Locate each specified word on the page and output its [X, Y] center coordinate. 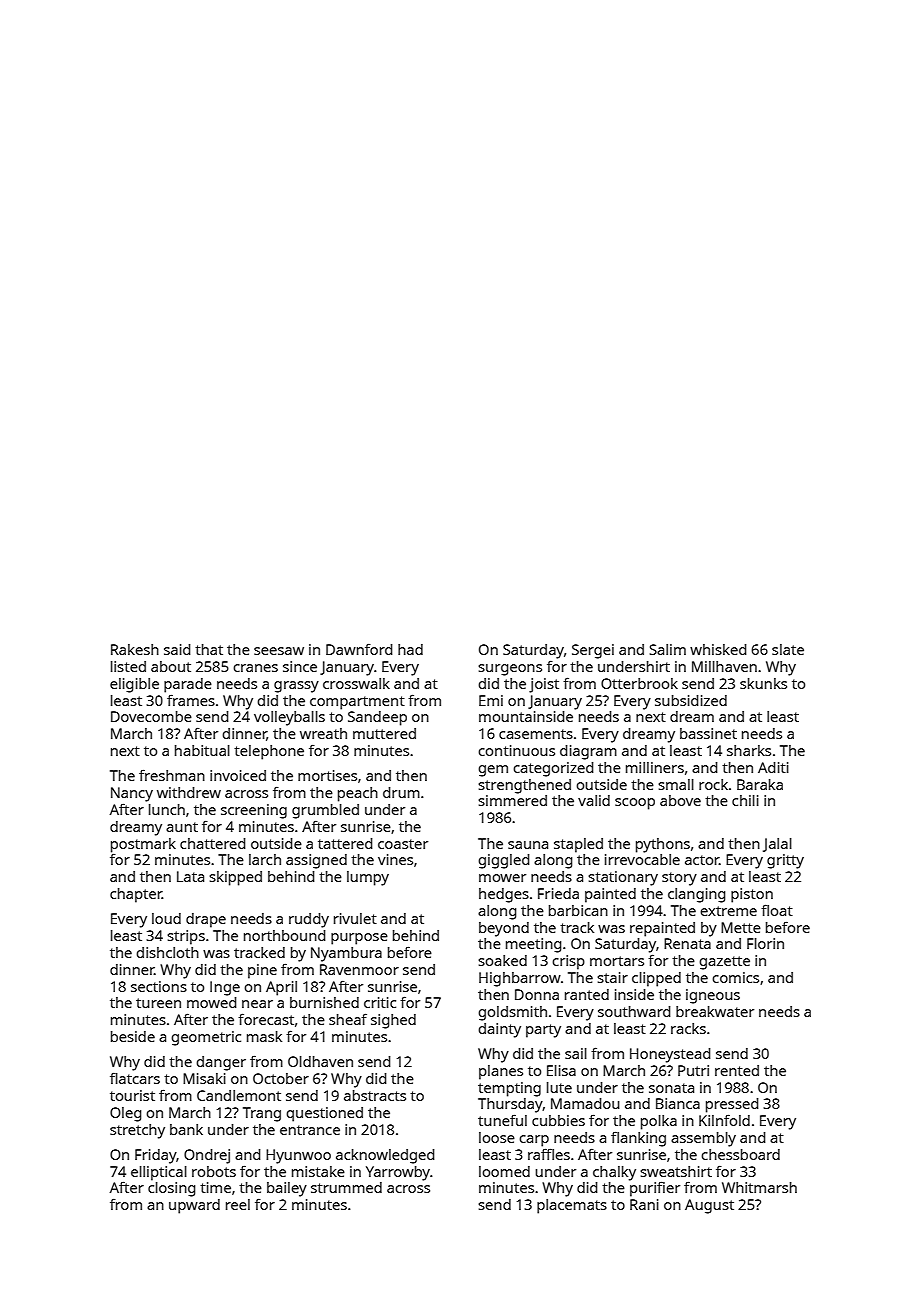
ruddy [309, 920]
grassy [296, 687]
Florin [765, 943]
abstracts [375, 1095]
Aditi [773, 767]
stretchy [137, 1131]
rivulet [355, 918]
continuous [516, 750]
